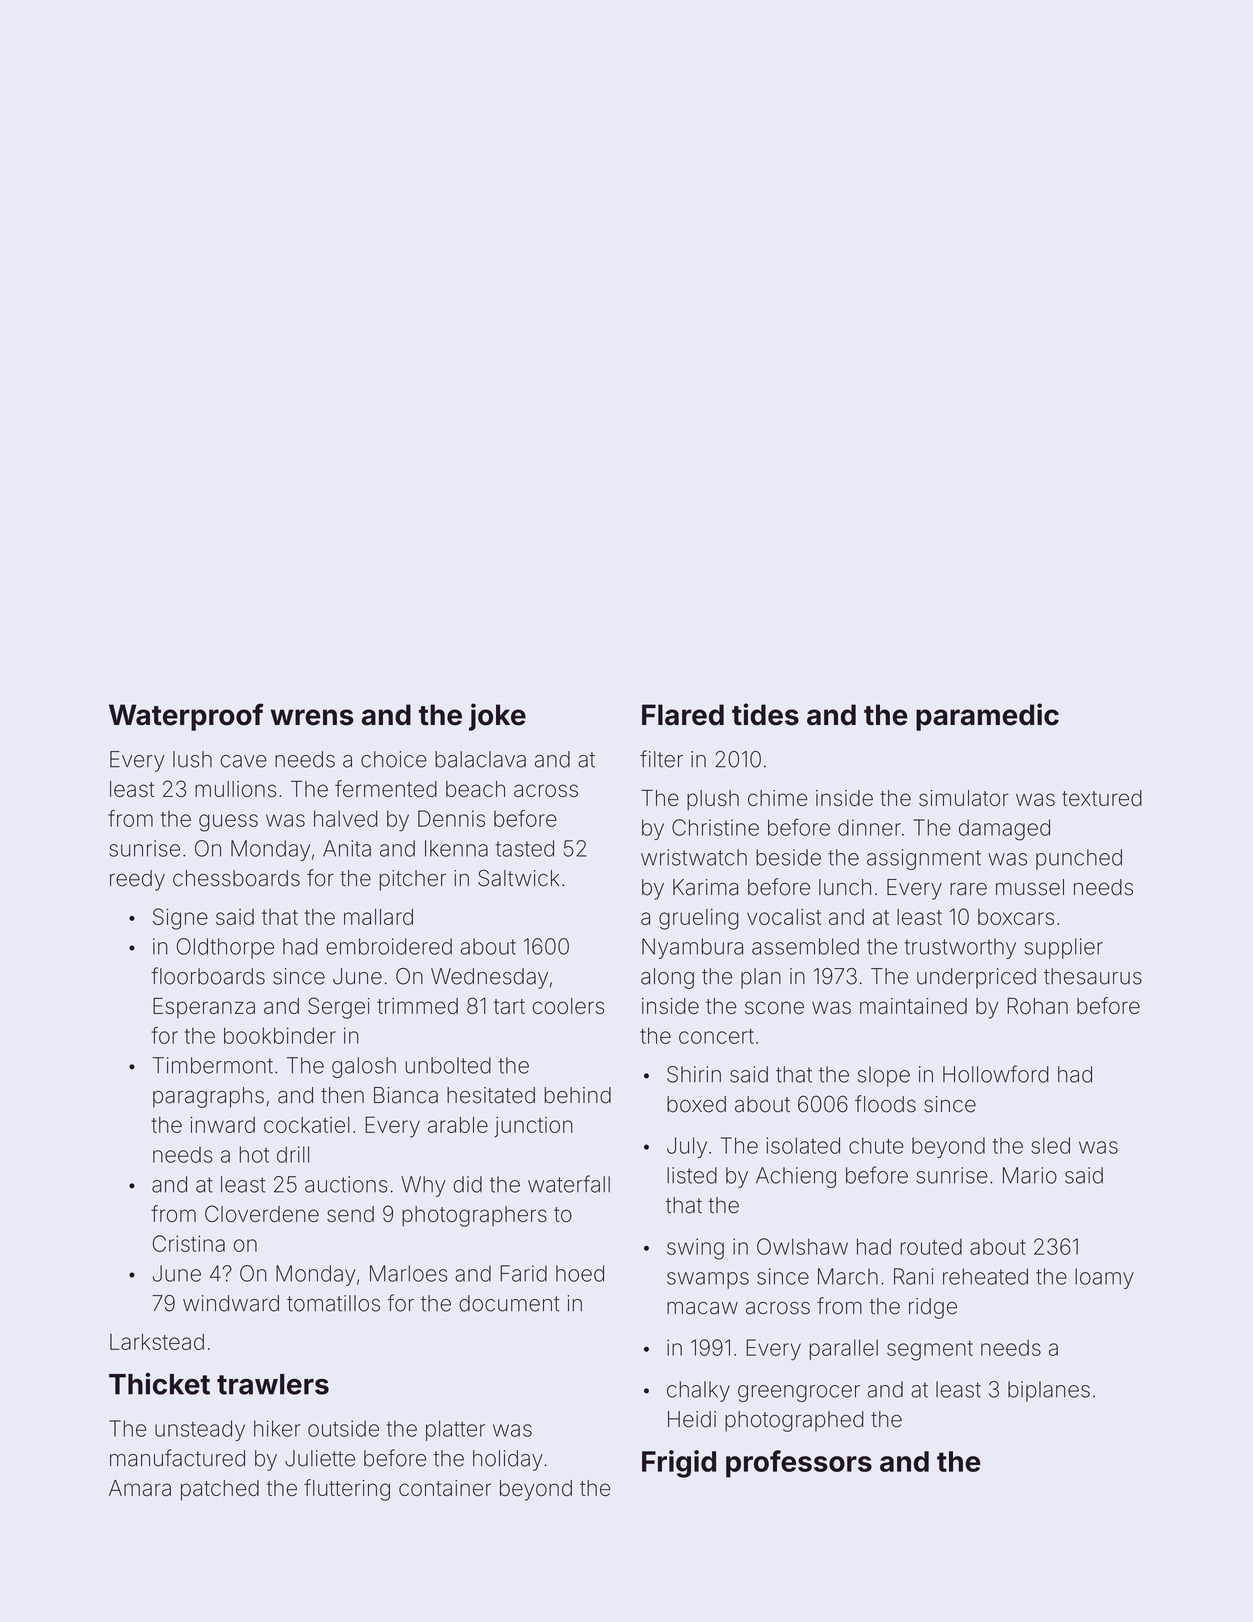  I want to click on paramedic, so click(987, 717).
